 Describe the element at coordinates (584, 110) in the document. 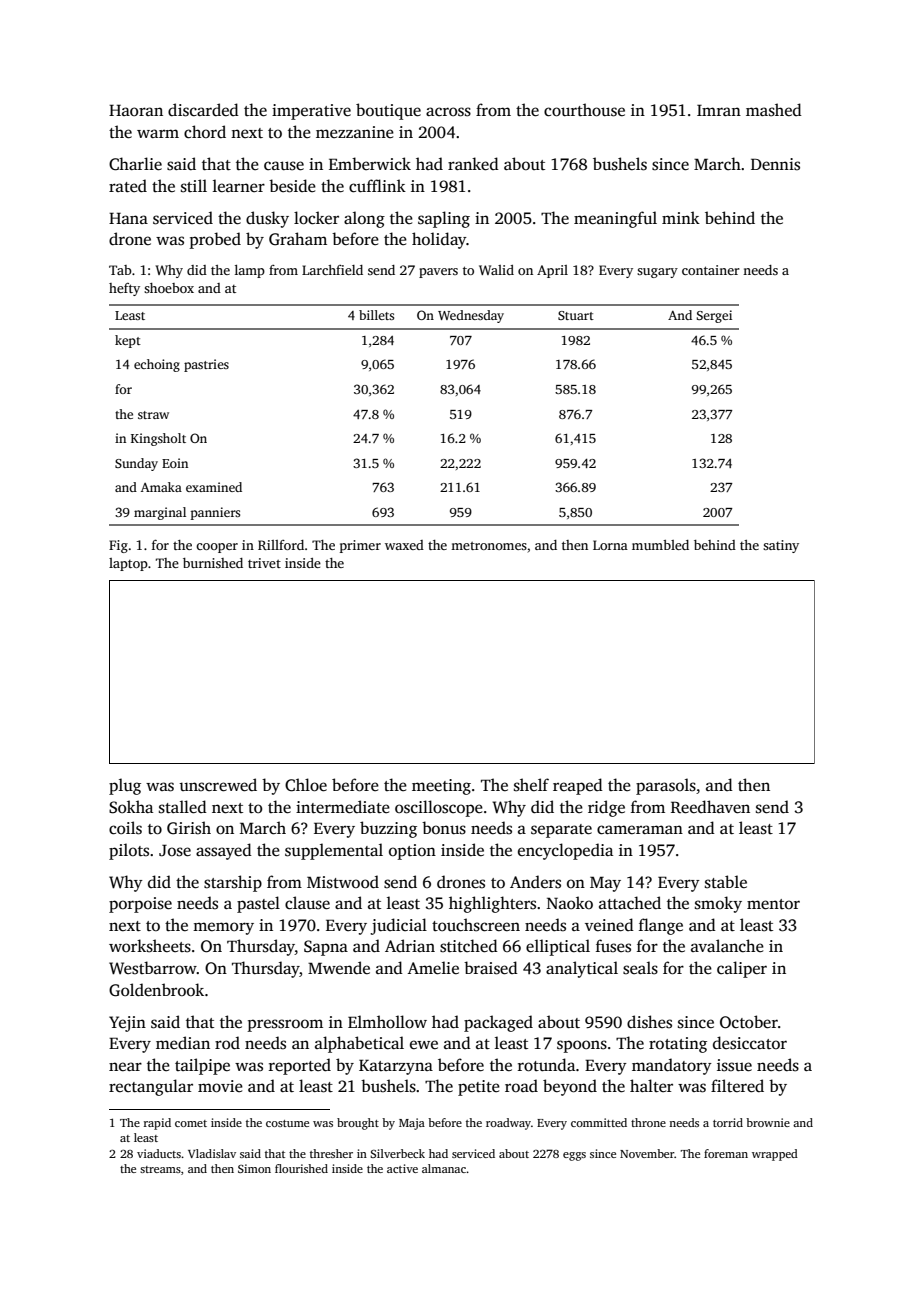

I see `courthouse` at that location.
